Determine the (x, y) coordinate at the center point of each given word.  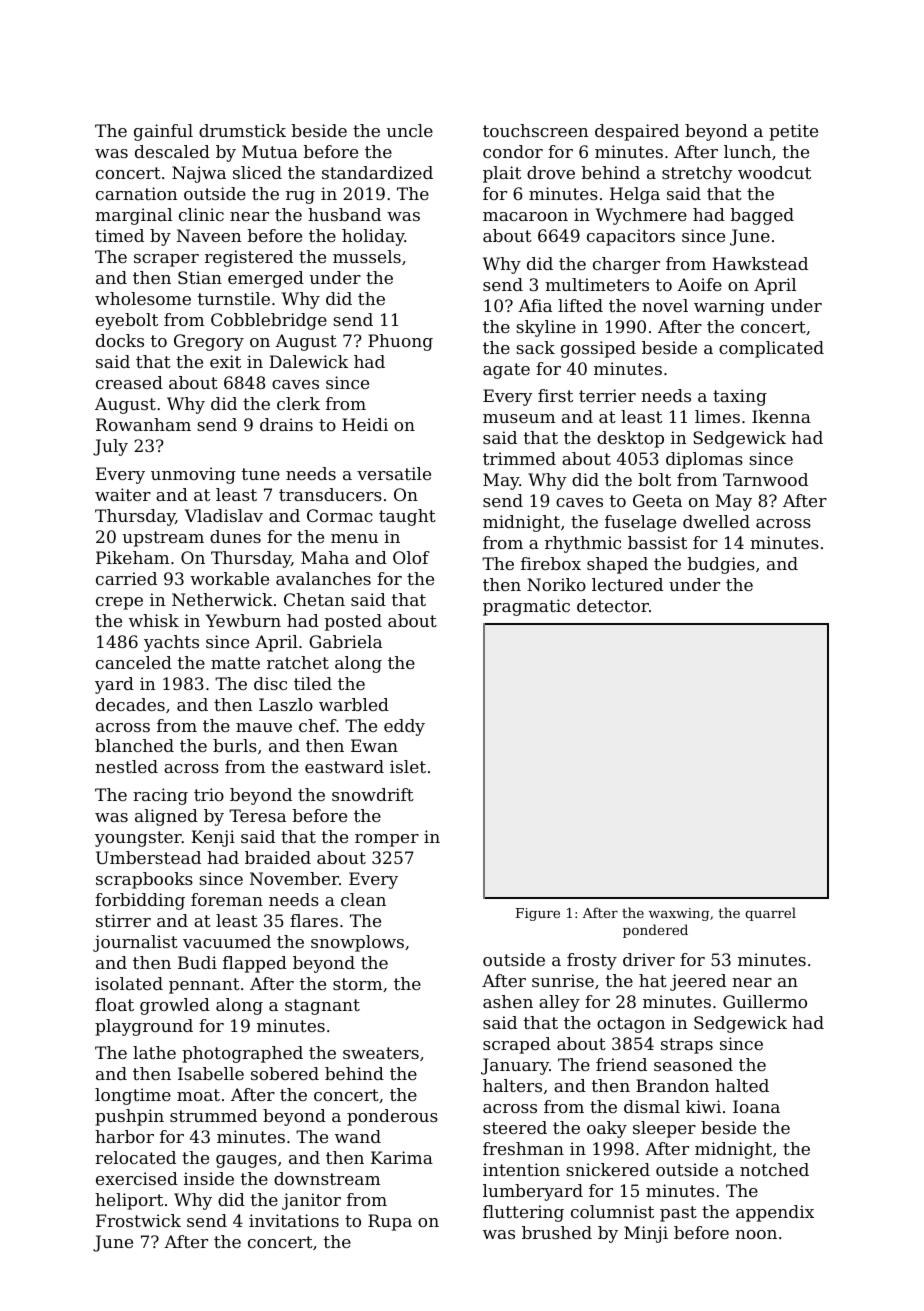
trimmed (519, 458)
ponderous (392, 1117)
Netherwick (222, 599)
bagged (762, 216)
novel (665, 305)
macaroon (525, 216)
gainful (163, 132)
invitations (294, 1220)
